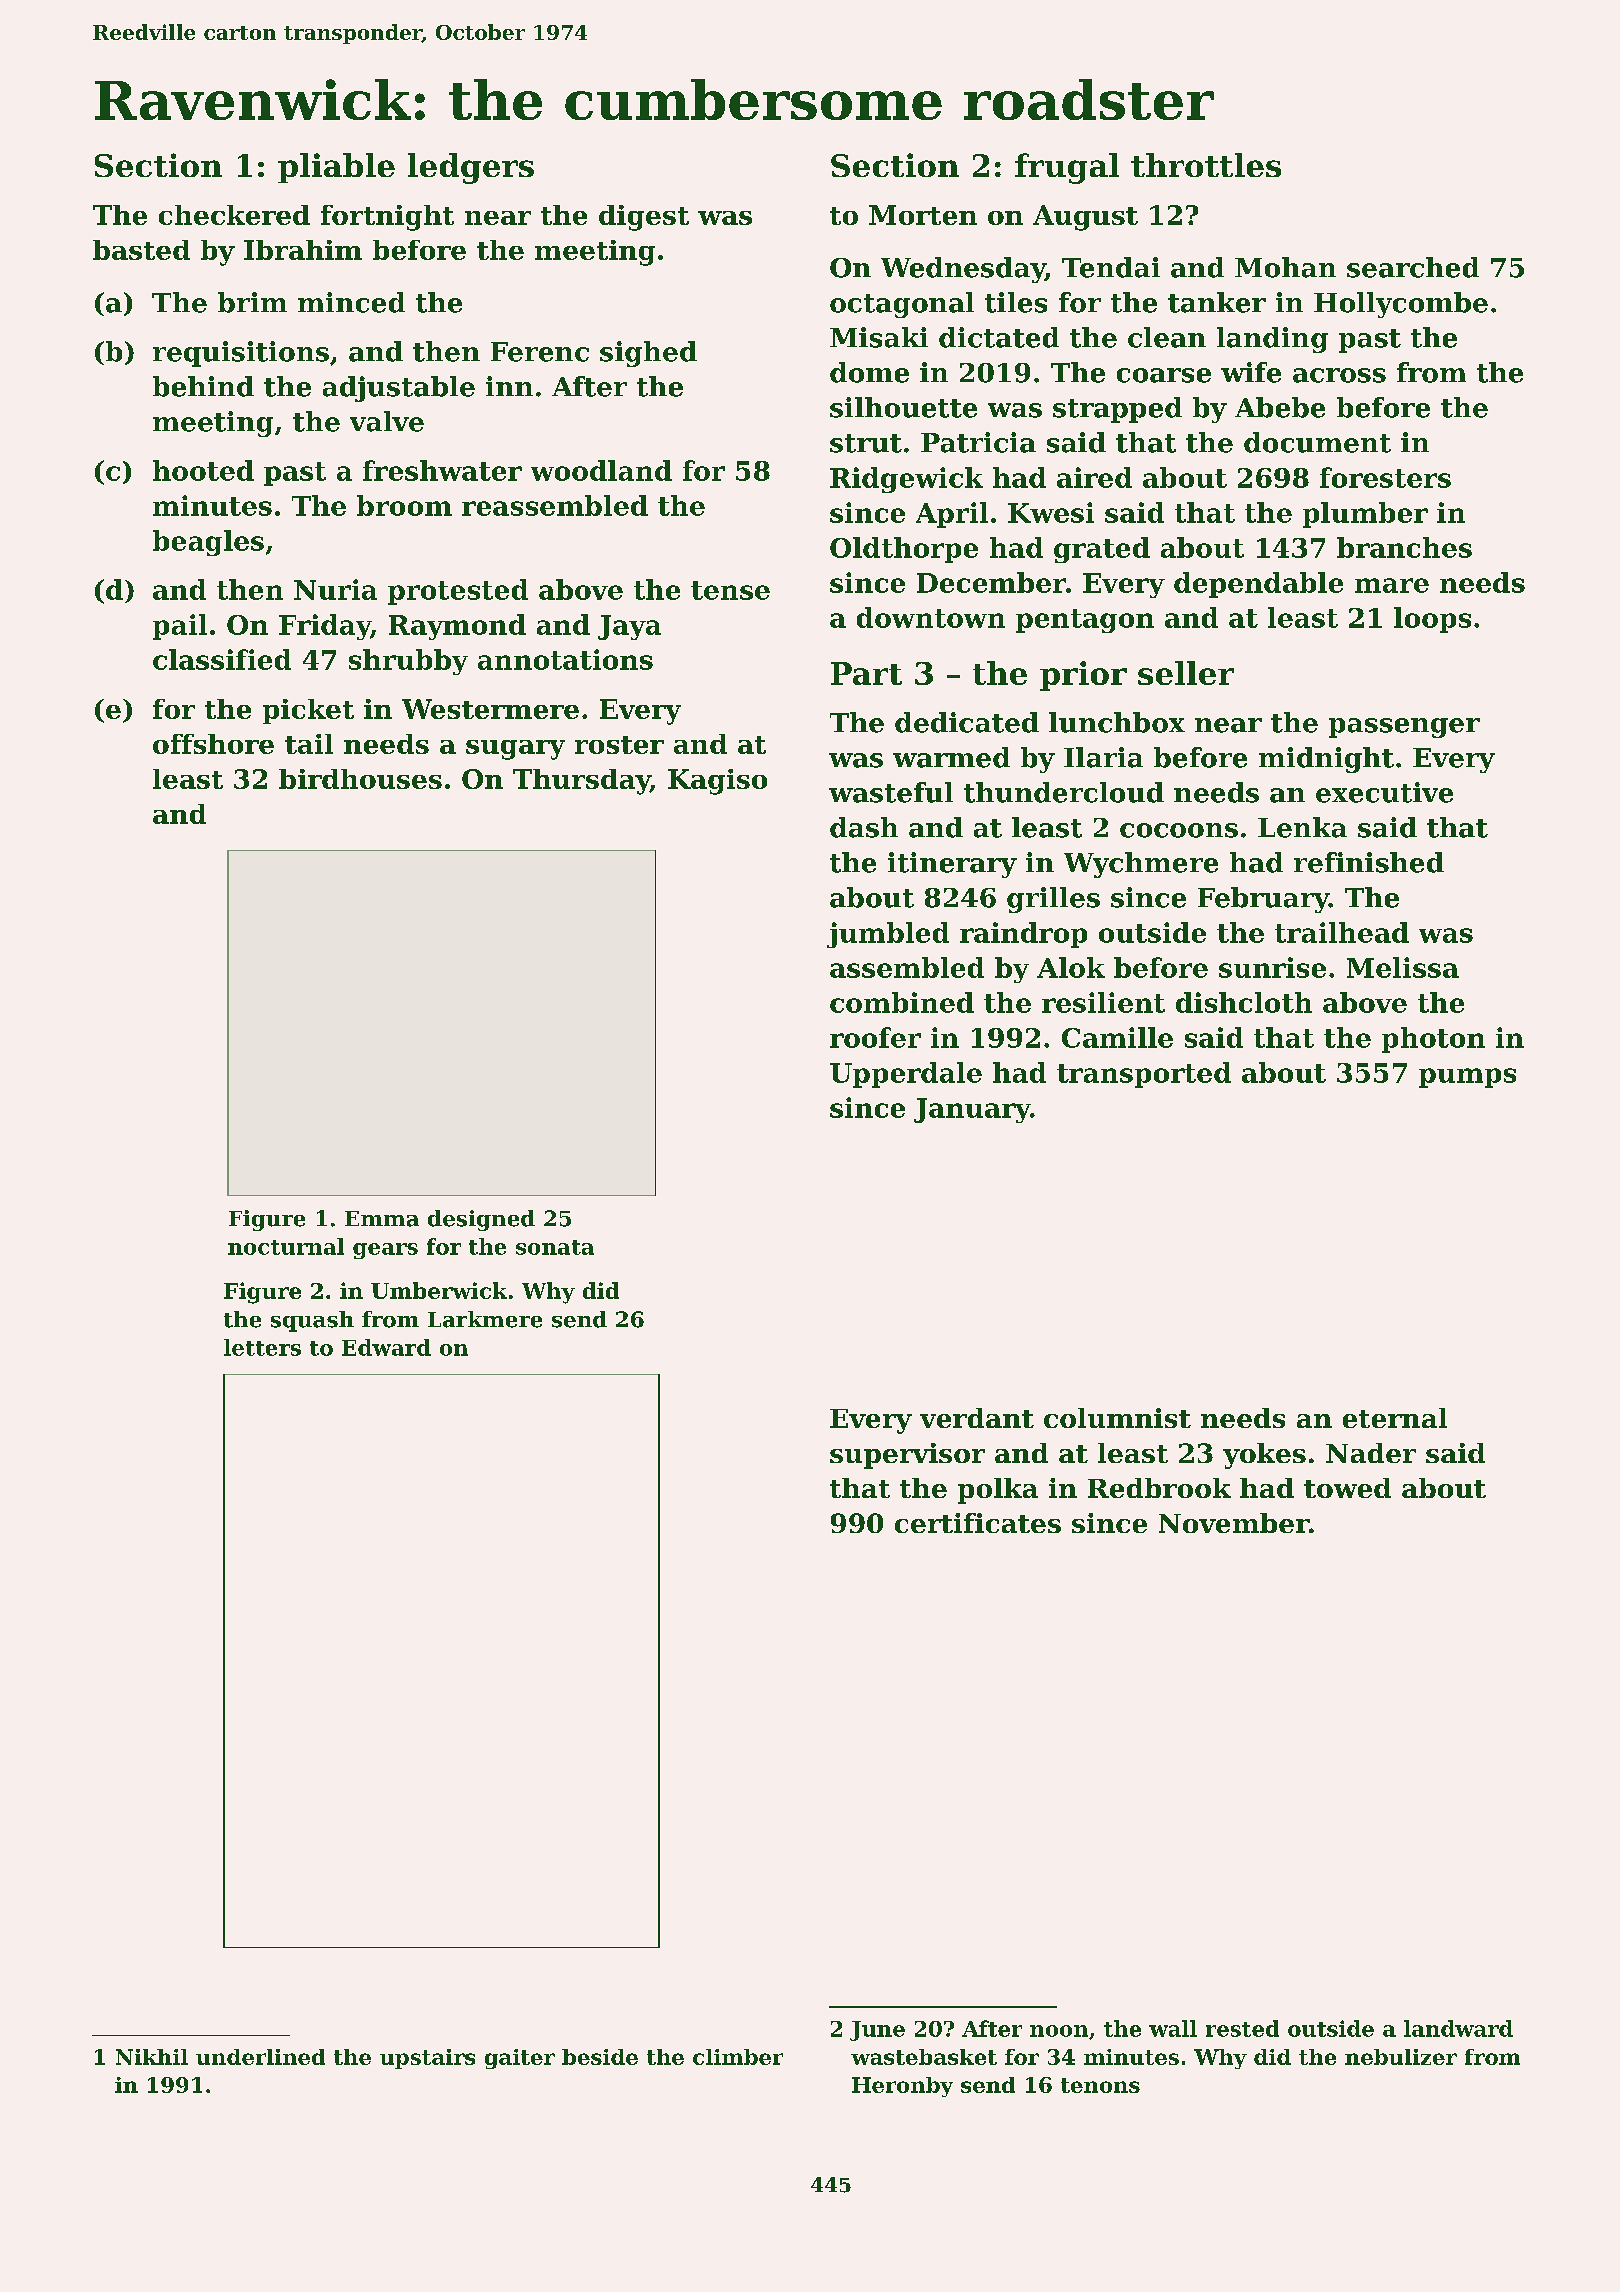  What do you see at coordinates (978, 1523) in the image?
I see `certificates` at bounding box center [978, 1523].
